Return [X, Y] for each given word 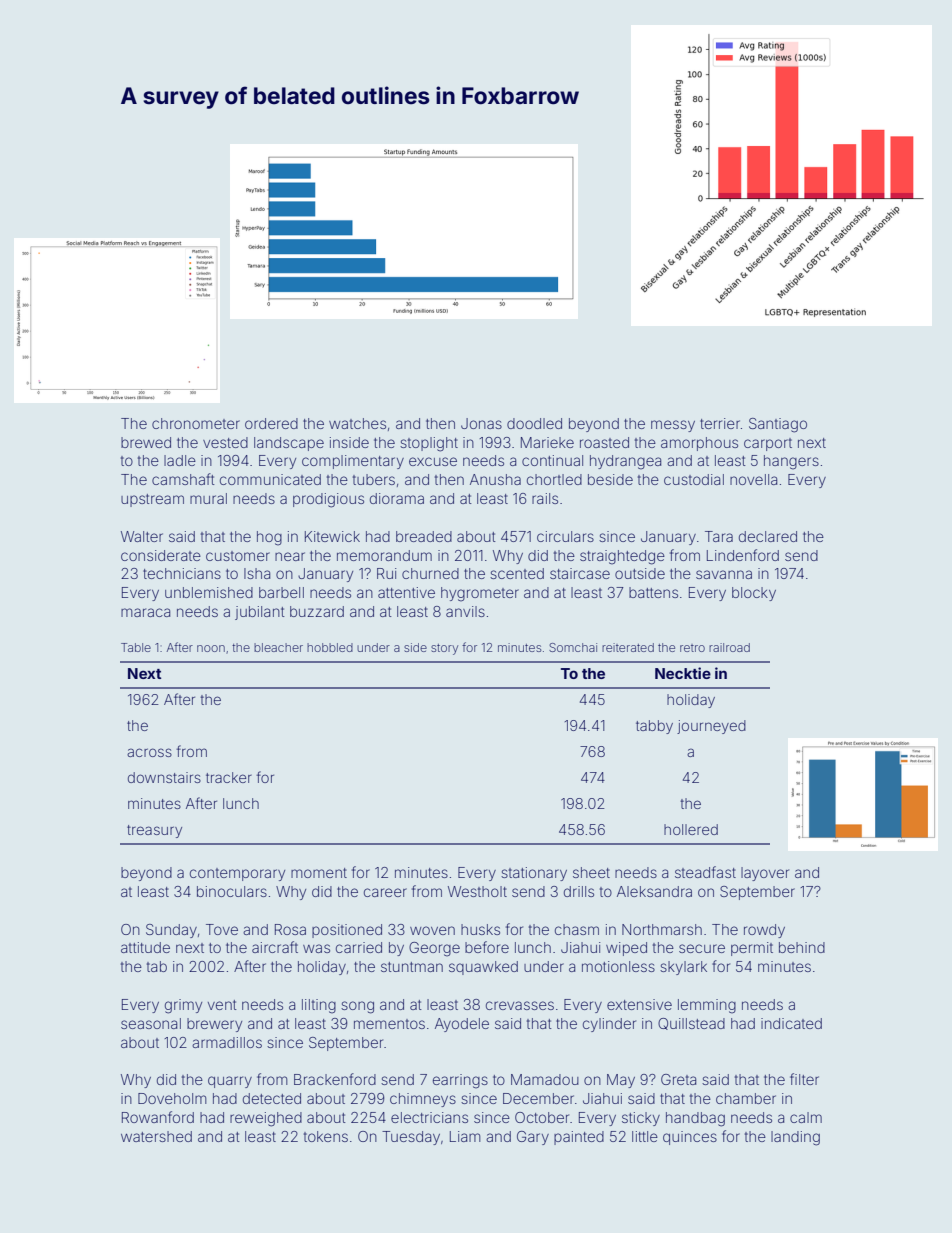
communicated [270, 479]
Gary [533, 1138]
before [487, 947]
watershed [156, 1136]
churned [430, 573]
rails [545, 498]
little [645, 1136]
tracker [229, 777]
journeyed [711, 727]
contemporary [237, 874]
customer [238, 556]
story [444, 649]
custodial [694, 479]
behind [802, 947]
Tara [719, 536]
